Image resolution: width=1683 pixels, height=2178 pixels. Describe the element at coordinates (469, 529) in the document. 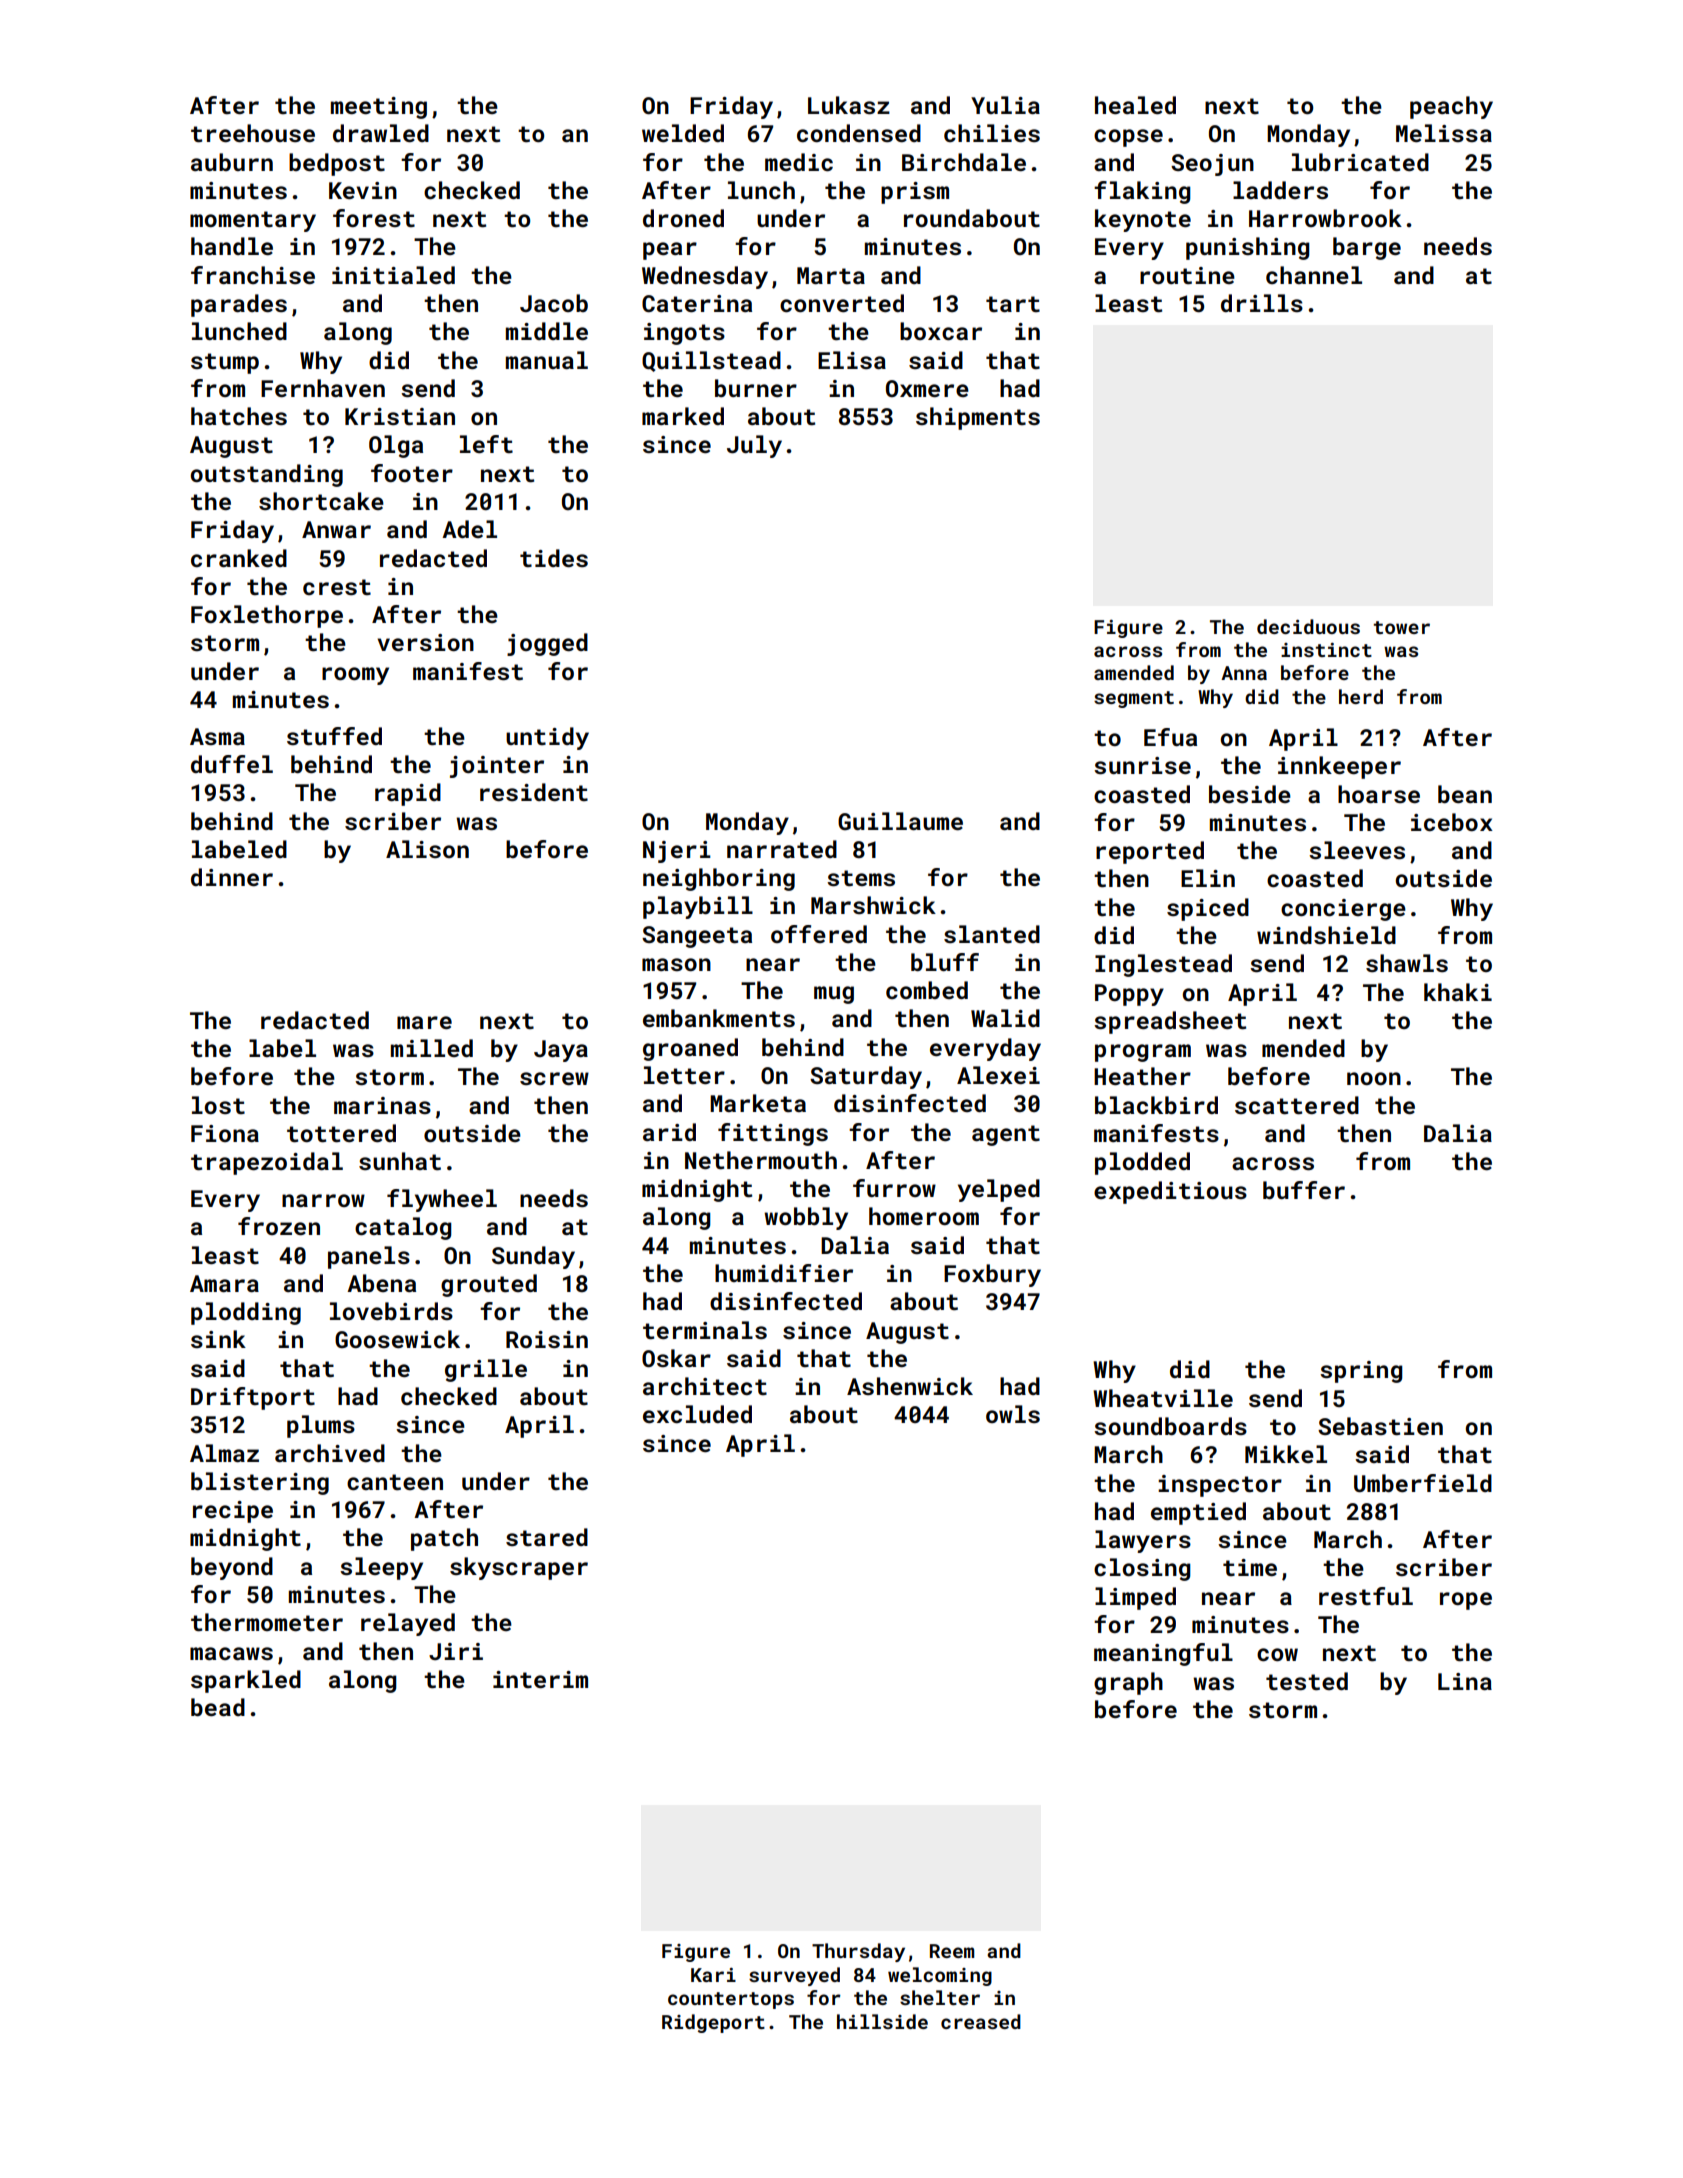

I see `Adel` at that location.
